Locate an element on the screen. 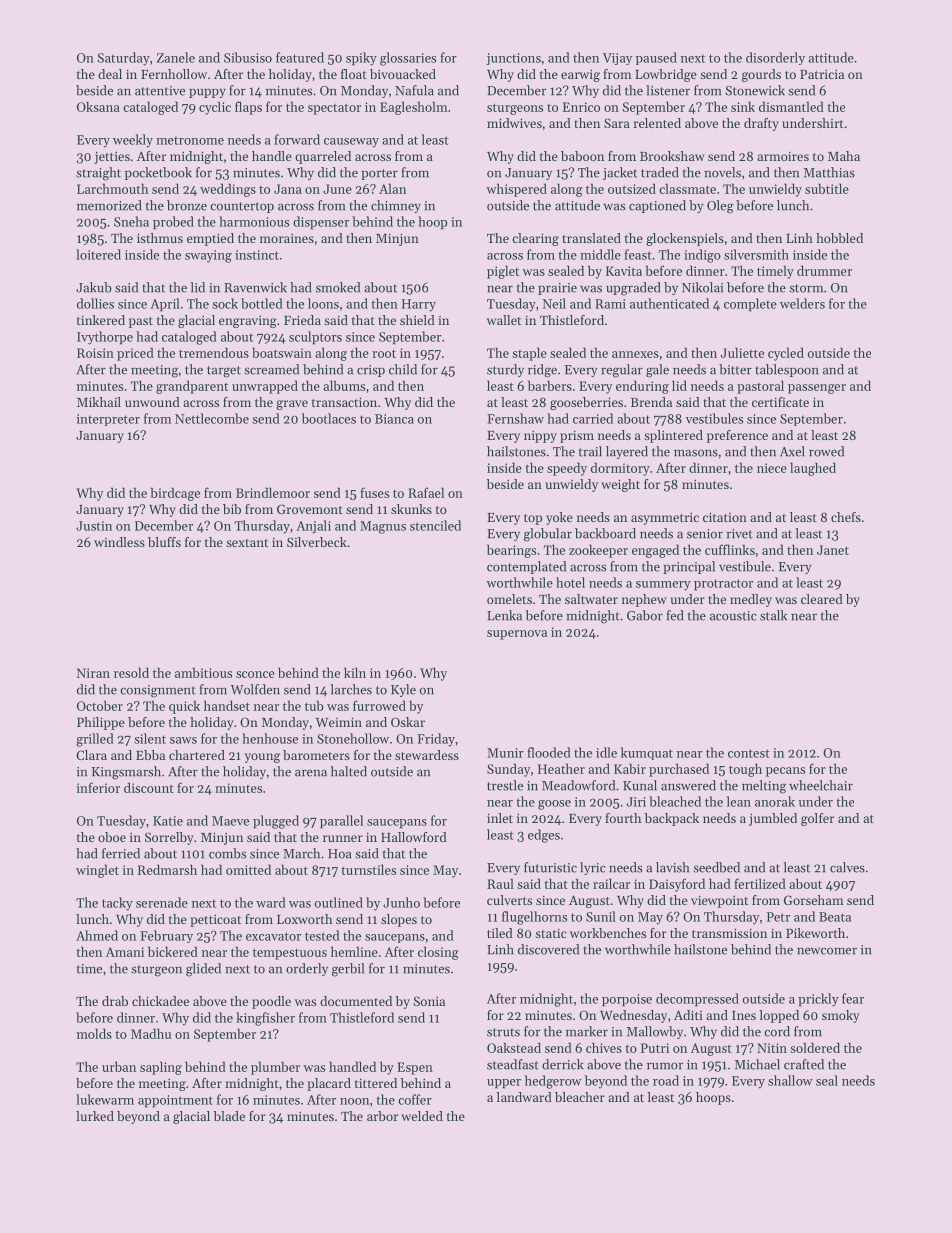 The height and width of the screenshot is (1233, 952). placard is located at coordinates (329, 1084).
